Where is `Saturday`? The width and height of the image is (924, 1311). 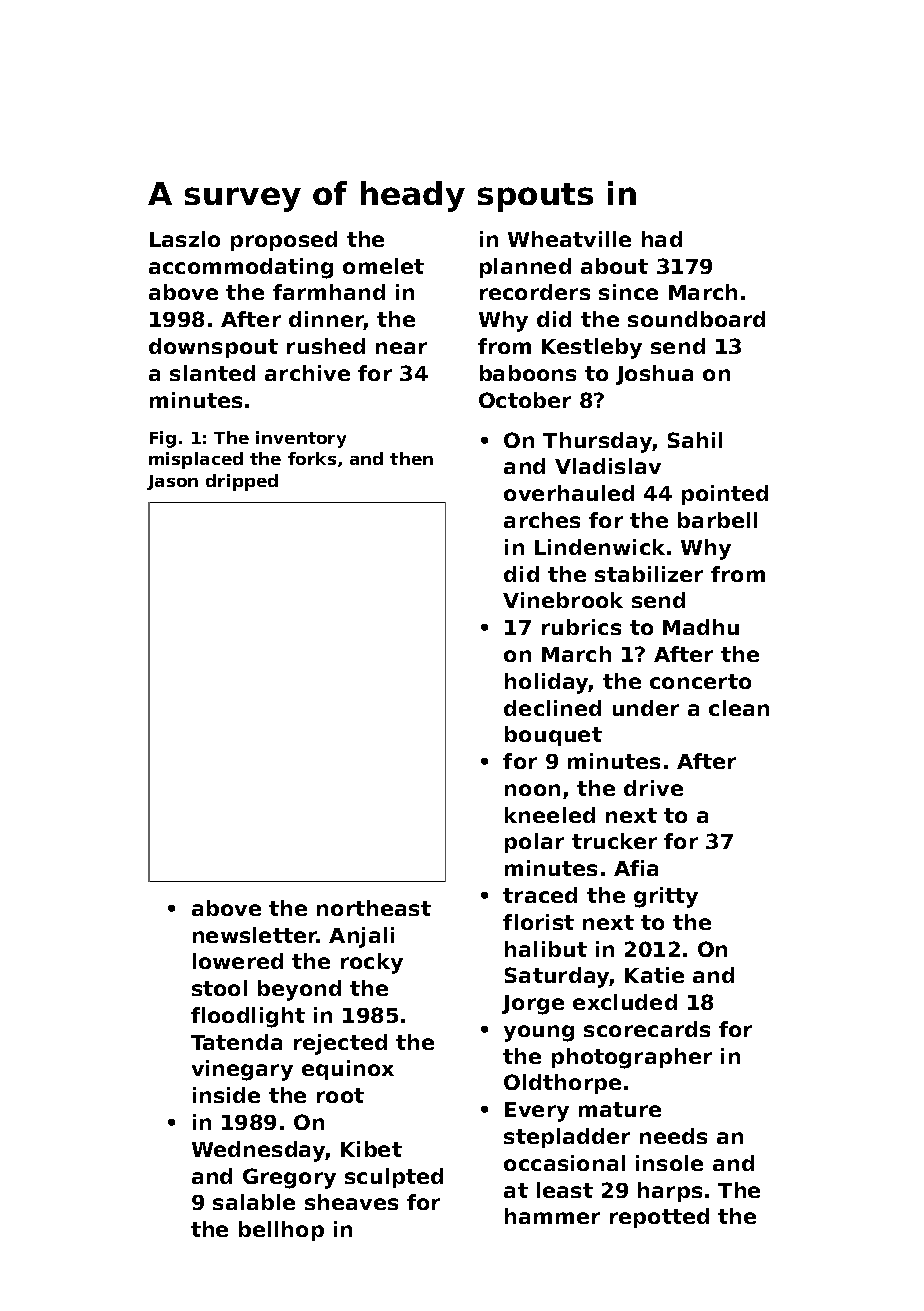
Saturday is located at coordinates (557, 977).
